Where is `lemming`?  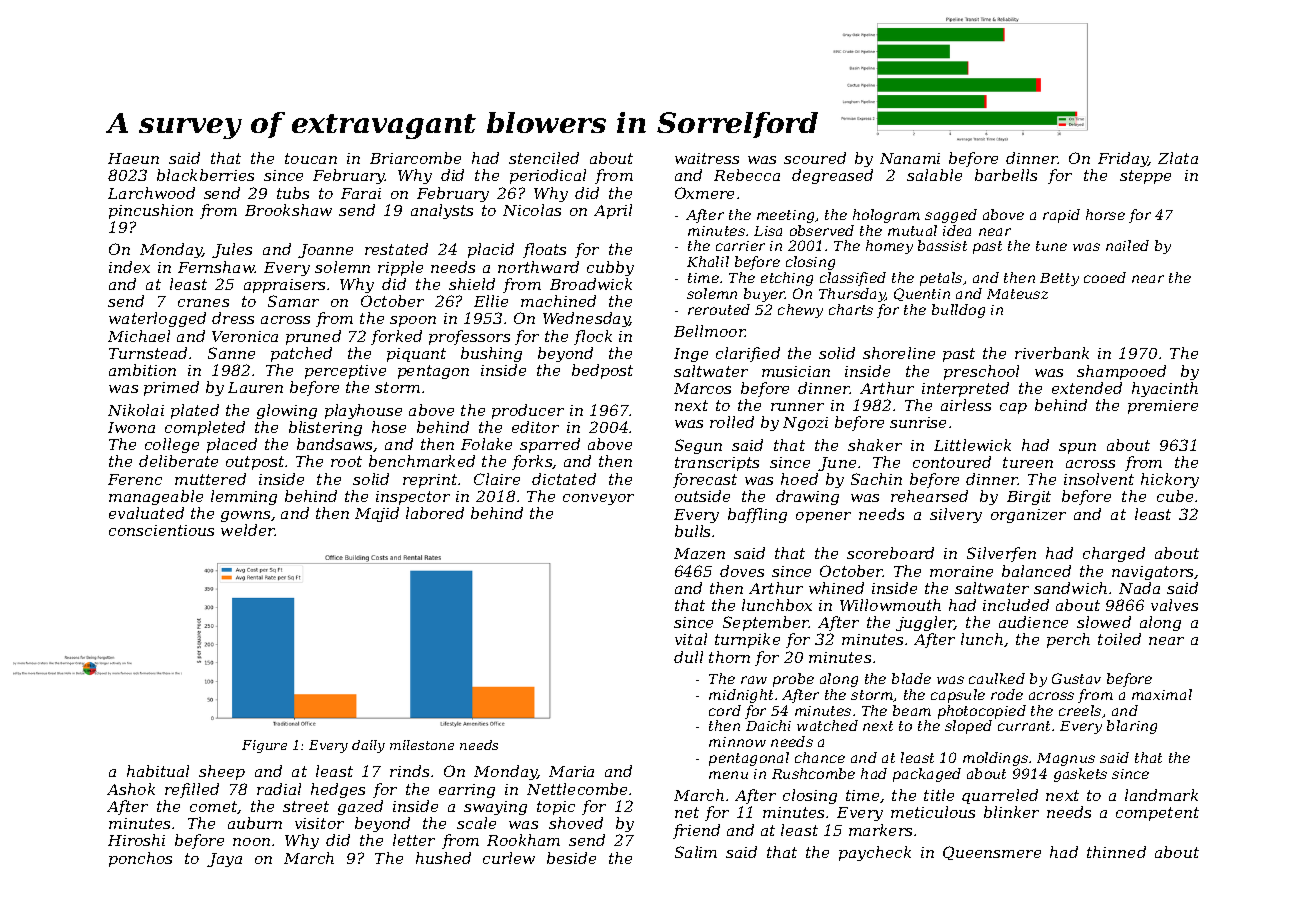 lemming is located at coordinates (244, 497).
